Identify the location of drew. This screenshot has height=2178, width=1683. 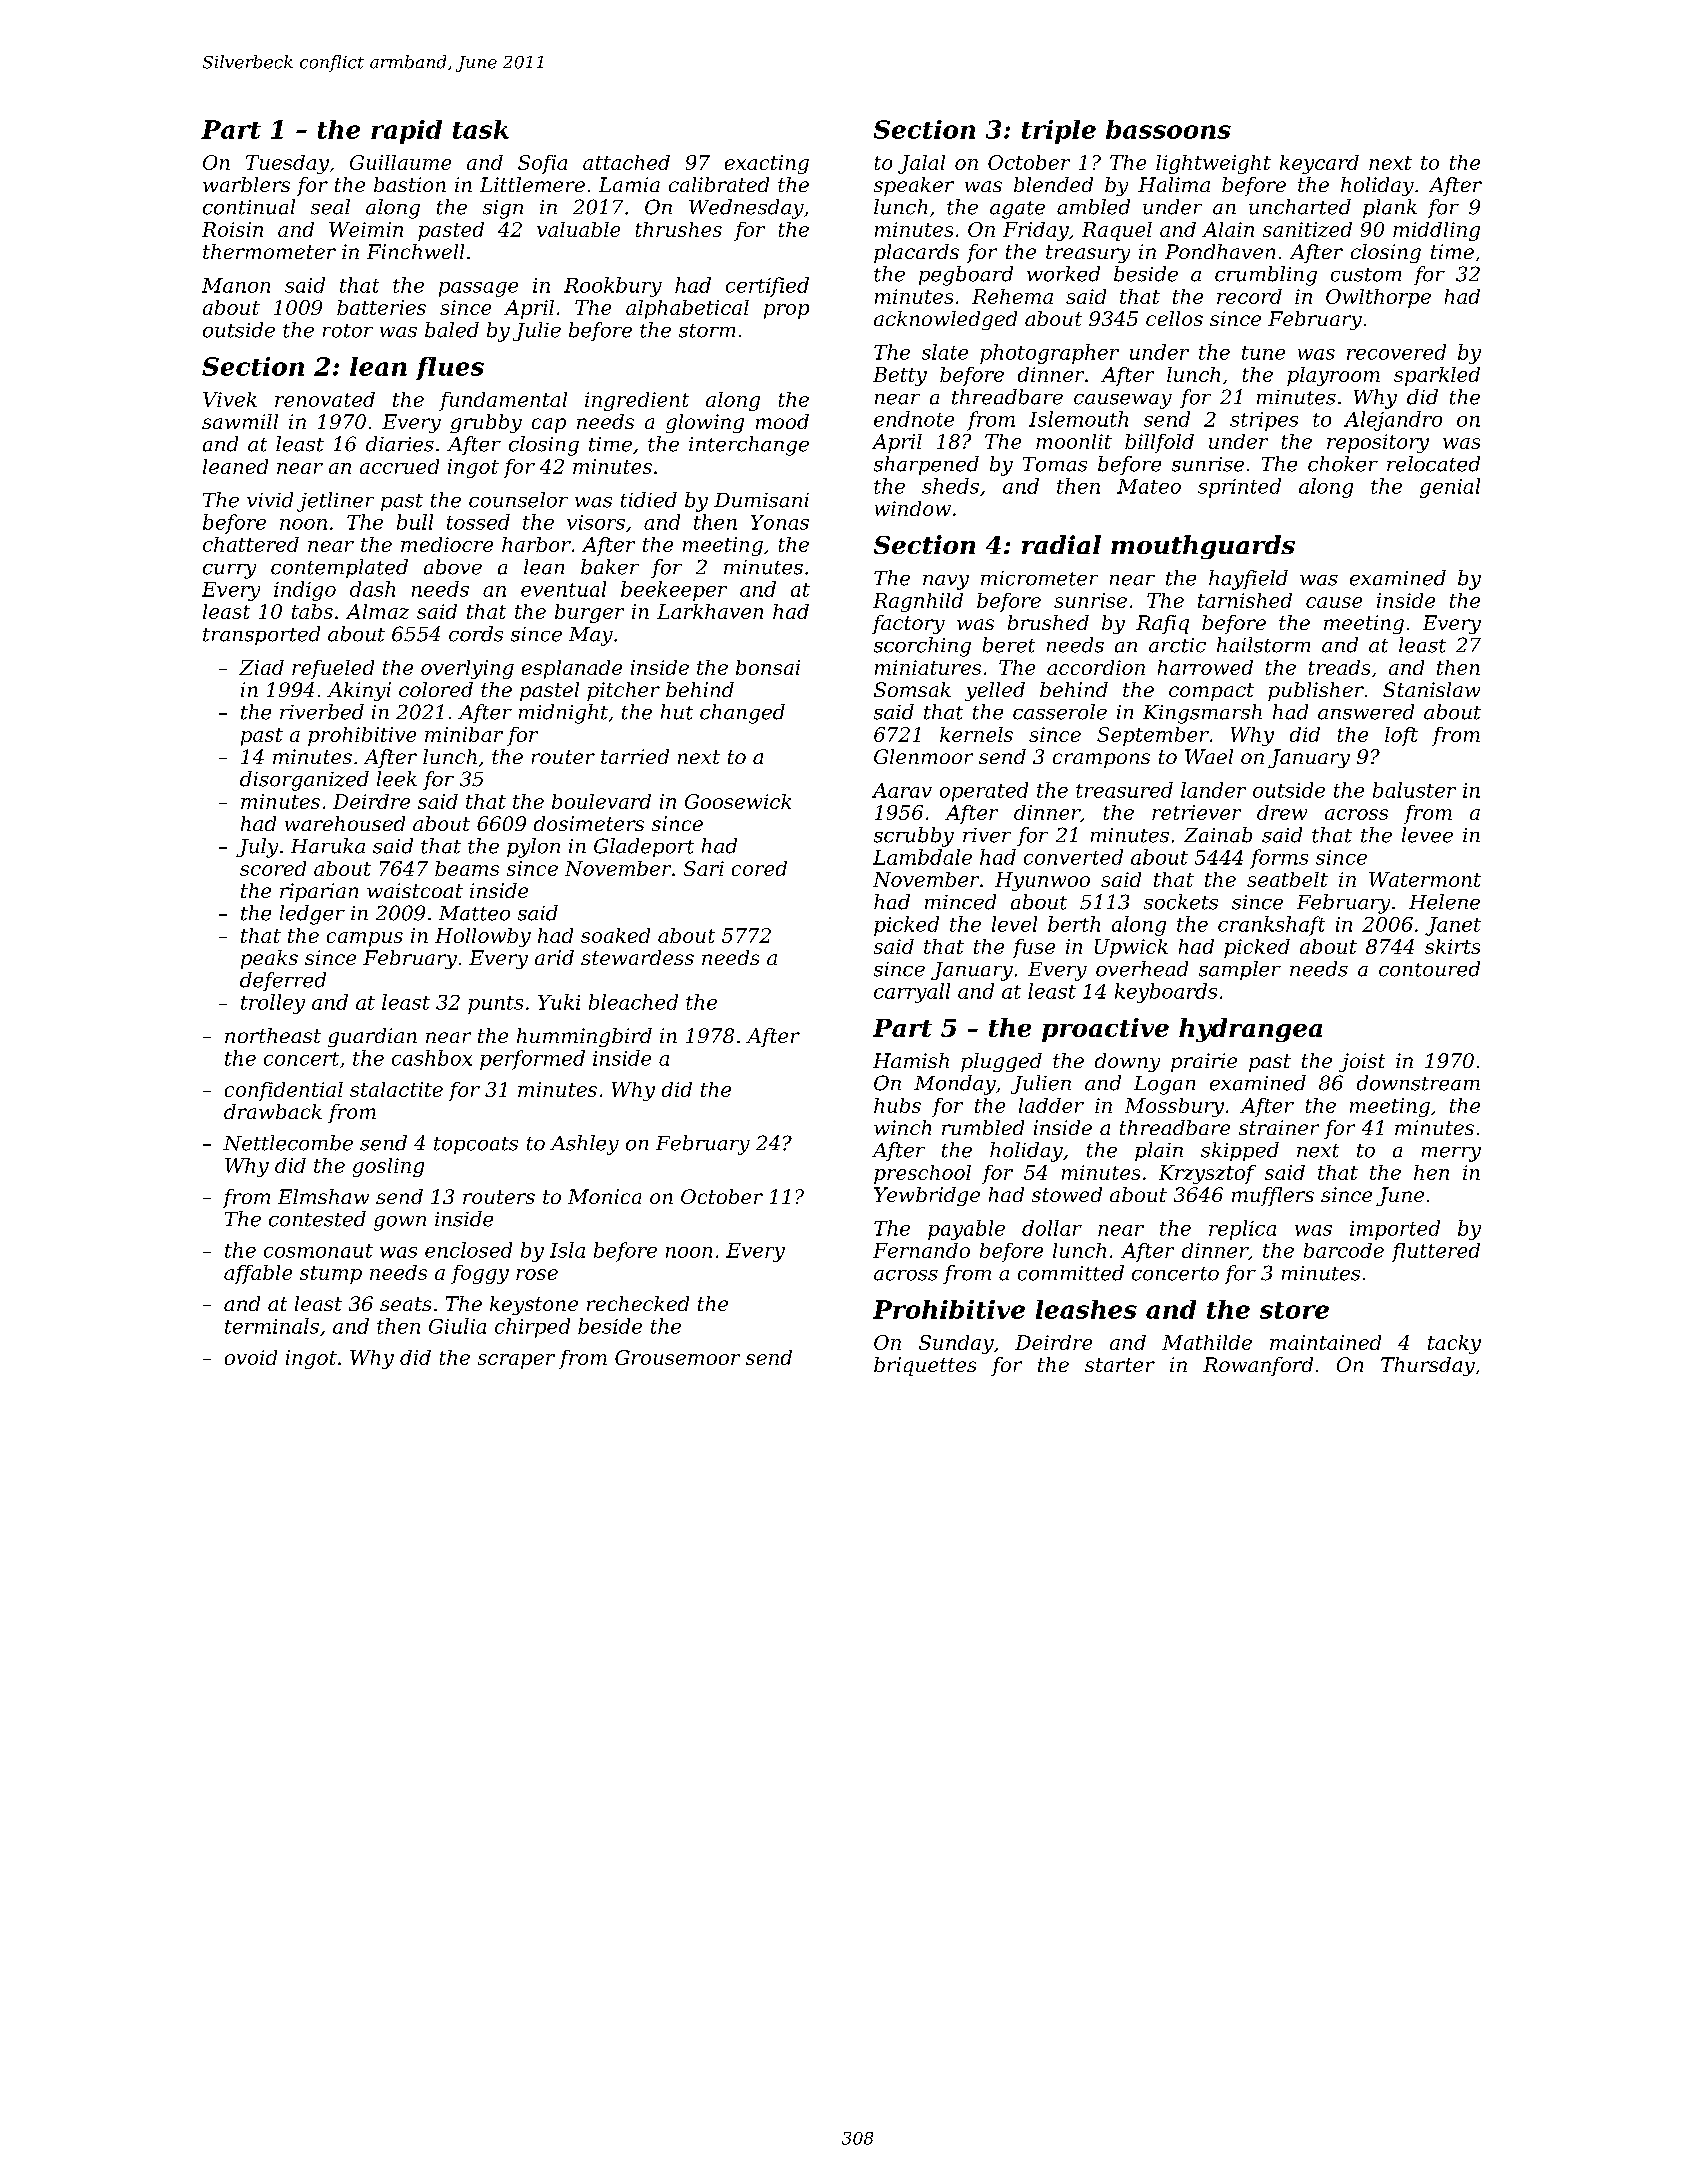
(1282, 812).
